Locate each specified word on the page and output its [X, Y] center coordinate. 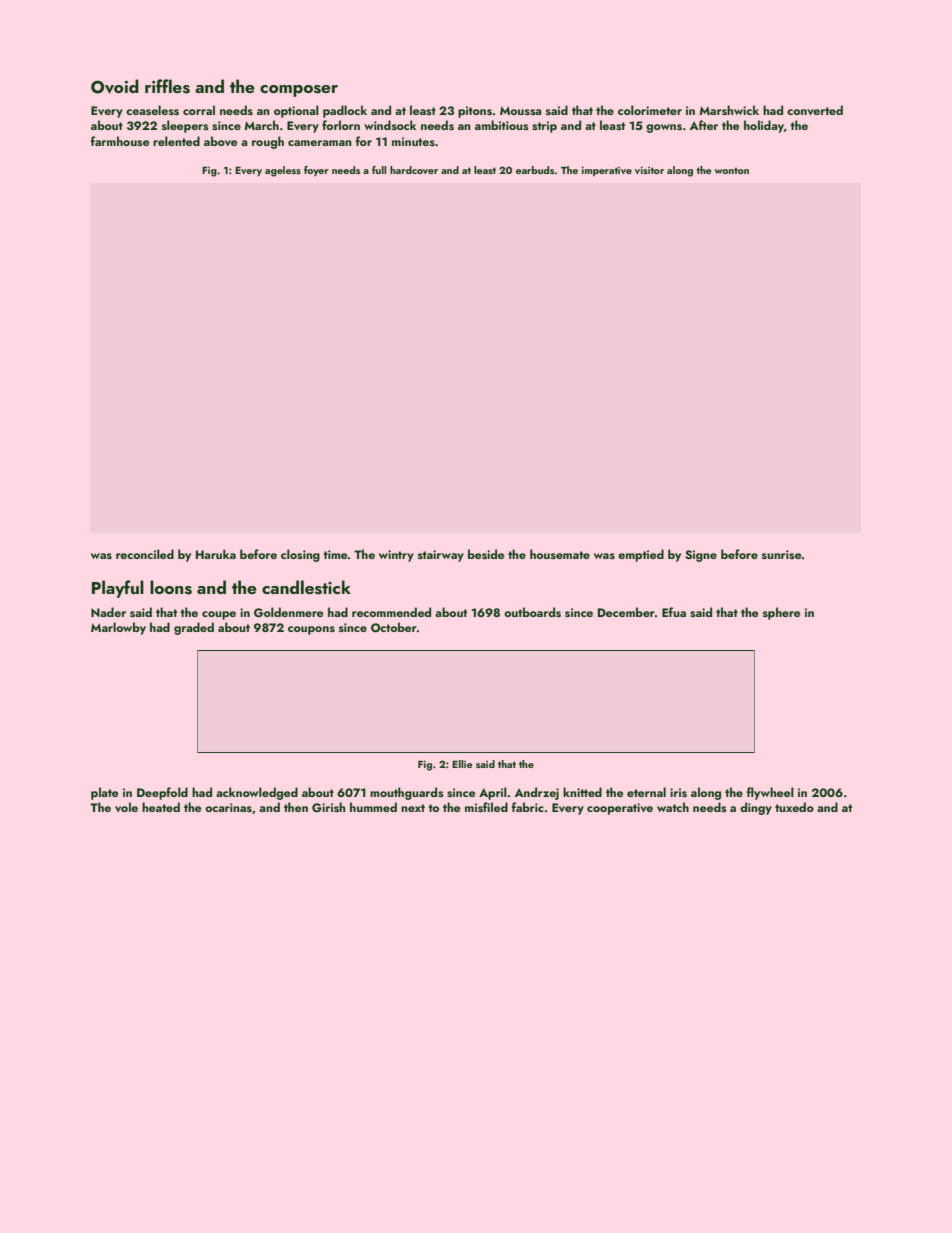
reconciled [145, 554]
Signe [701, 556]
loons [171, 587]
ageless [283, 171]
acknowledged [257, 793]
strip [544, 127]
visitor [649, 170]
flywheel [770, 793]
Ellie [462, 764]
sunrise [781, 554]
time [335, 554]
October [394, 627]
